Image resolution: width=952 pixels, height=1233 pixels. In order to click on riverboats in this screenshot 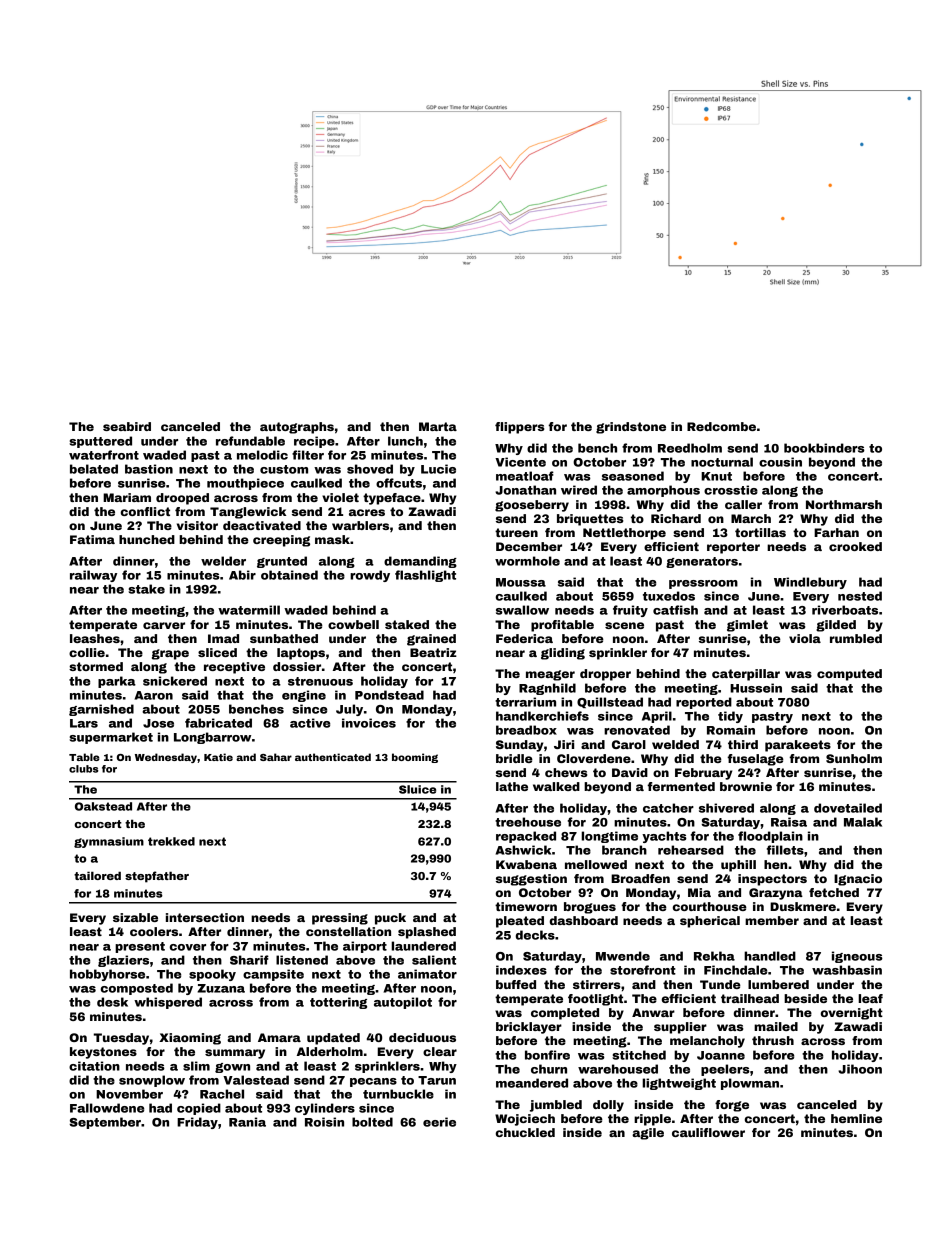, I will do `click(845, 610)`.
